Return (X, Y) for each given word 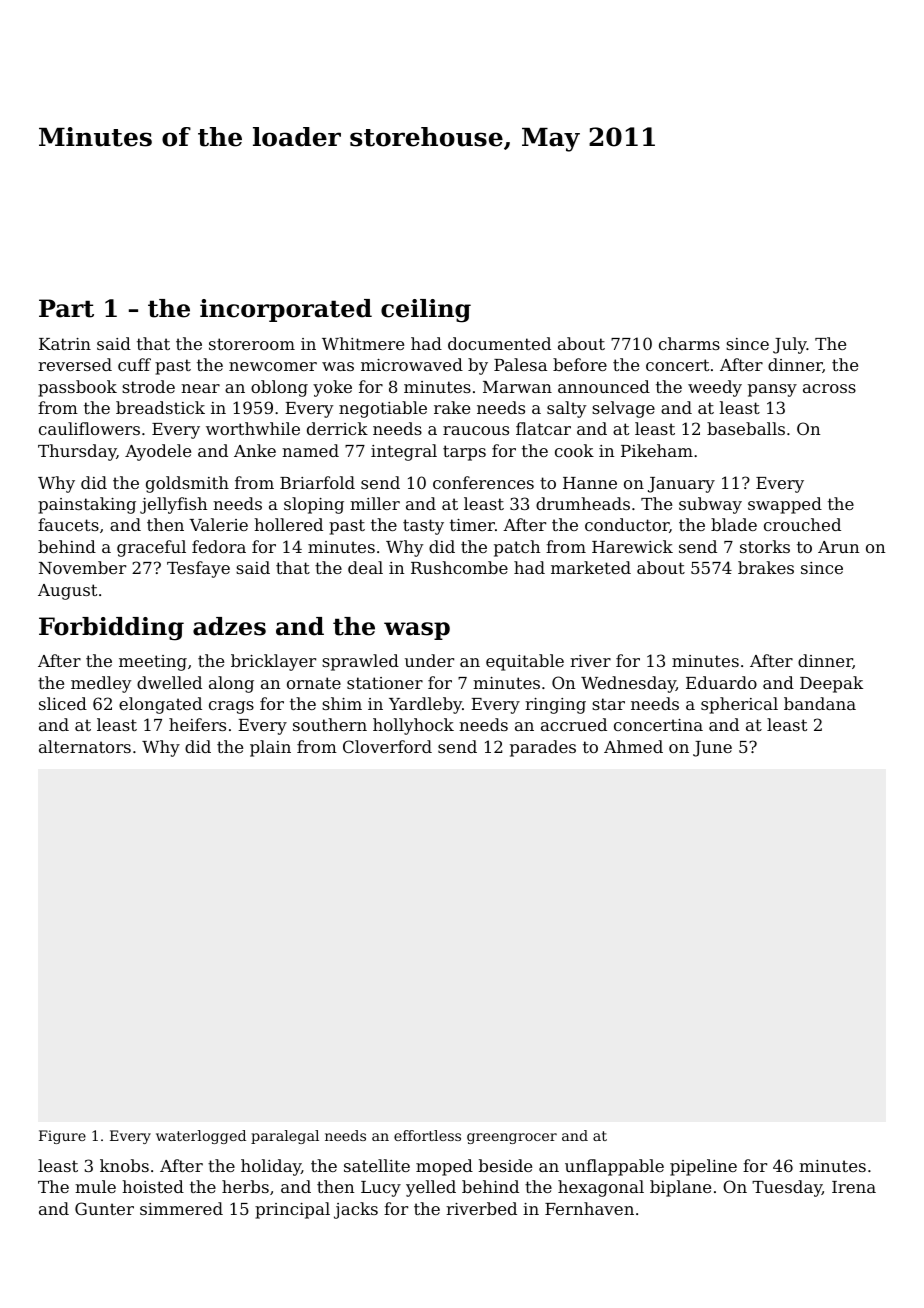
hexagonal (601, 1188)
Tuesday (787, 1188)
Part (66, 308)
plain (270, 748)
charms (689, 343)
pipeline (703, 1167)
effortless (427, 1135)
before (580, 364)
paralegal (285, 1137)
